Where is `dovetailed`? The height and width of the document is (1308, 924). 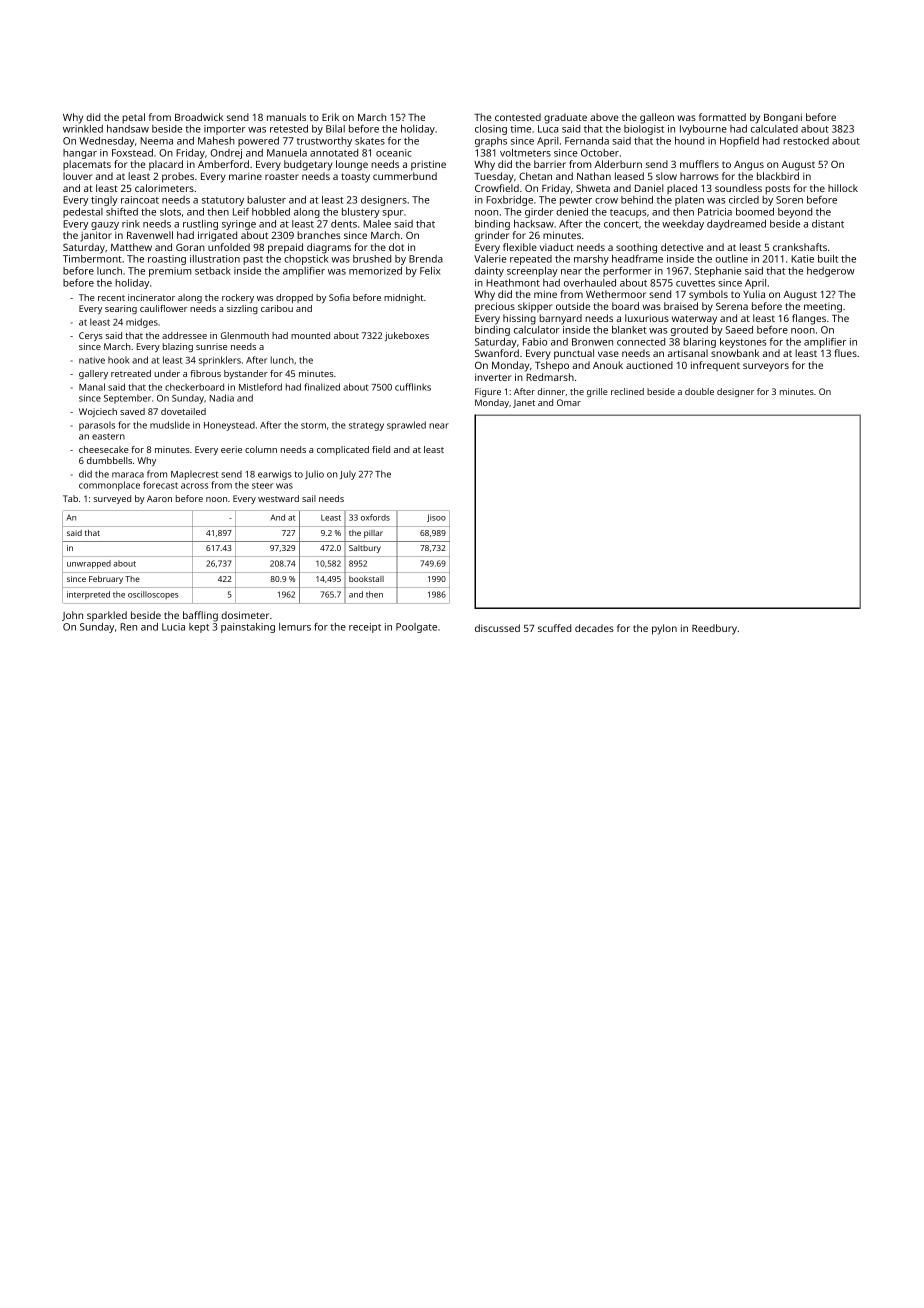 dovetailed is located at coordinates (183, 411).
